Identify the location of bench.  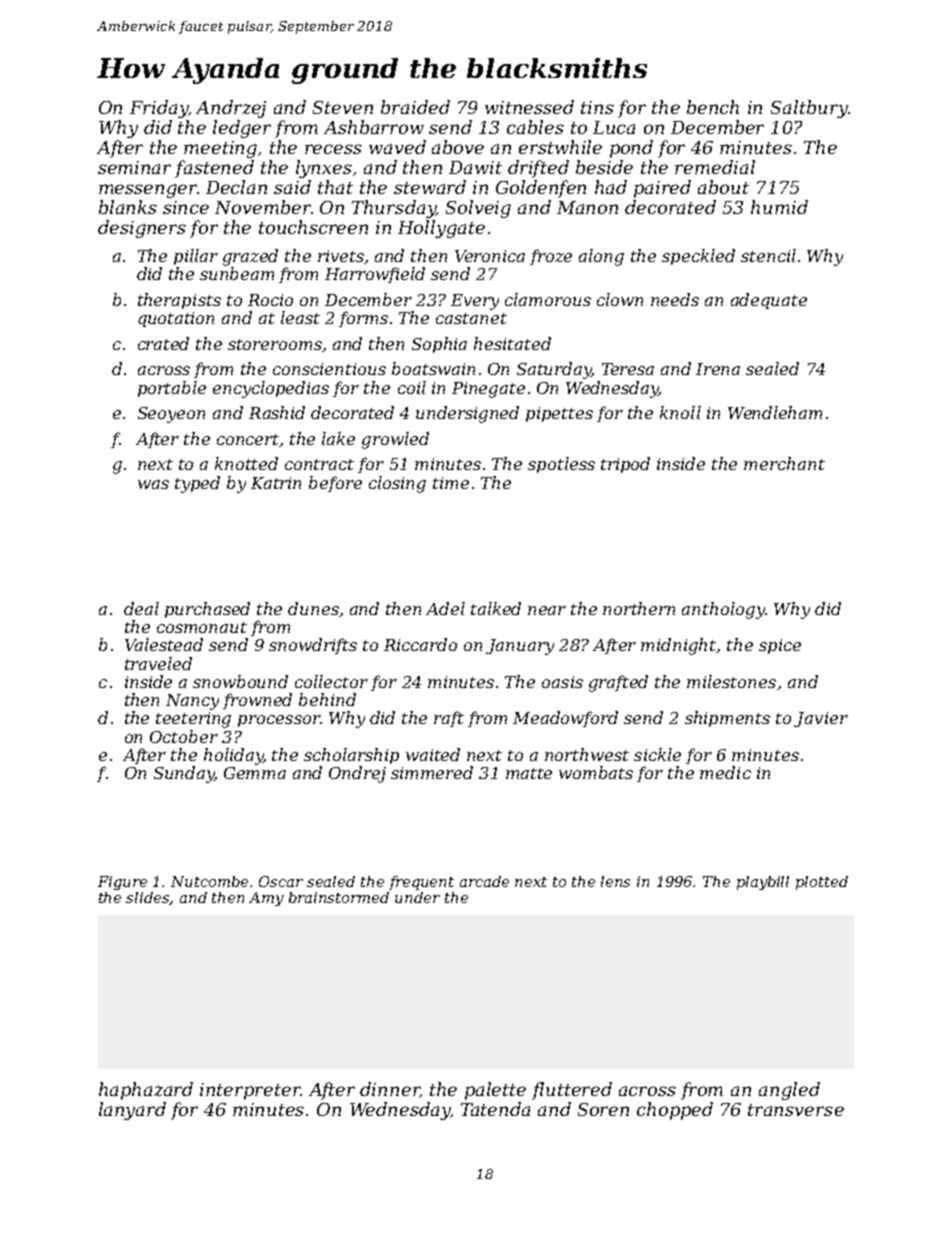
(713, 107).
